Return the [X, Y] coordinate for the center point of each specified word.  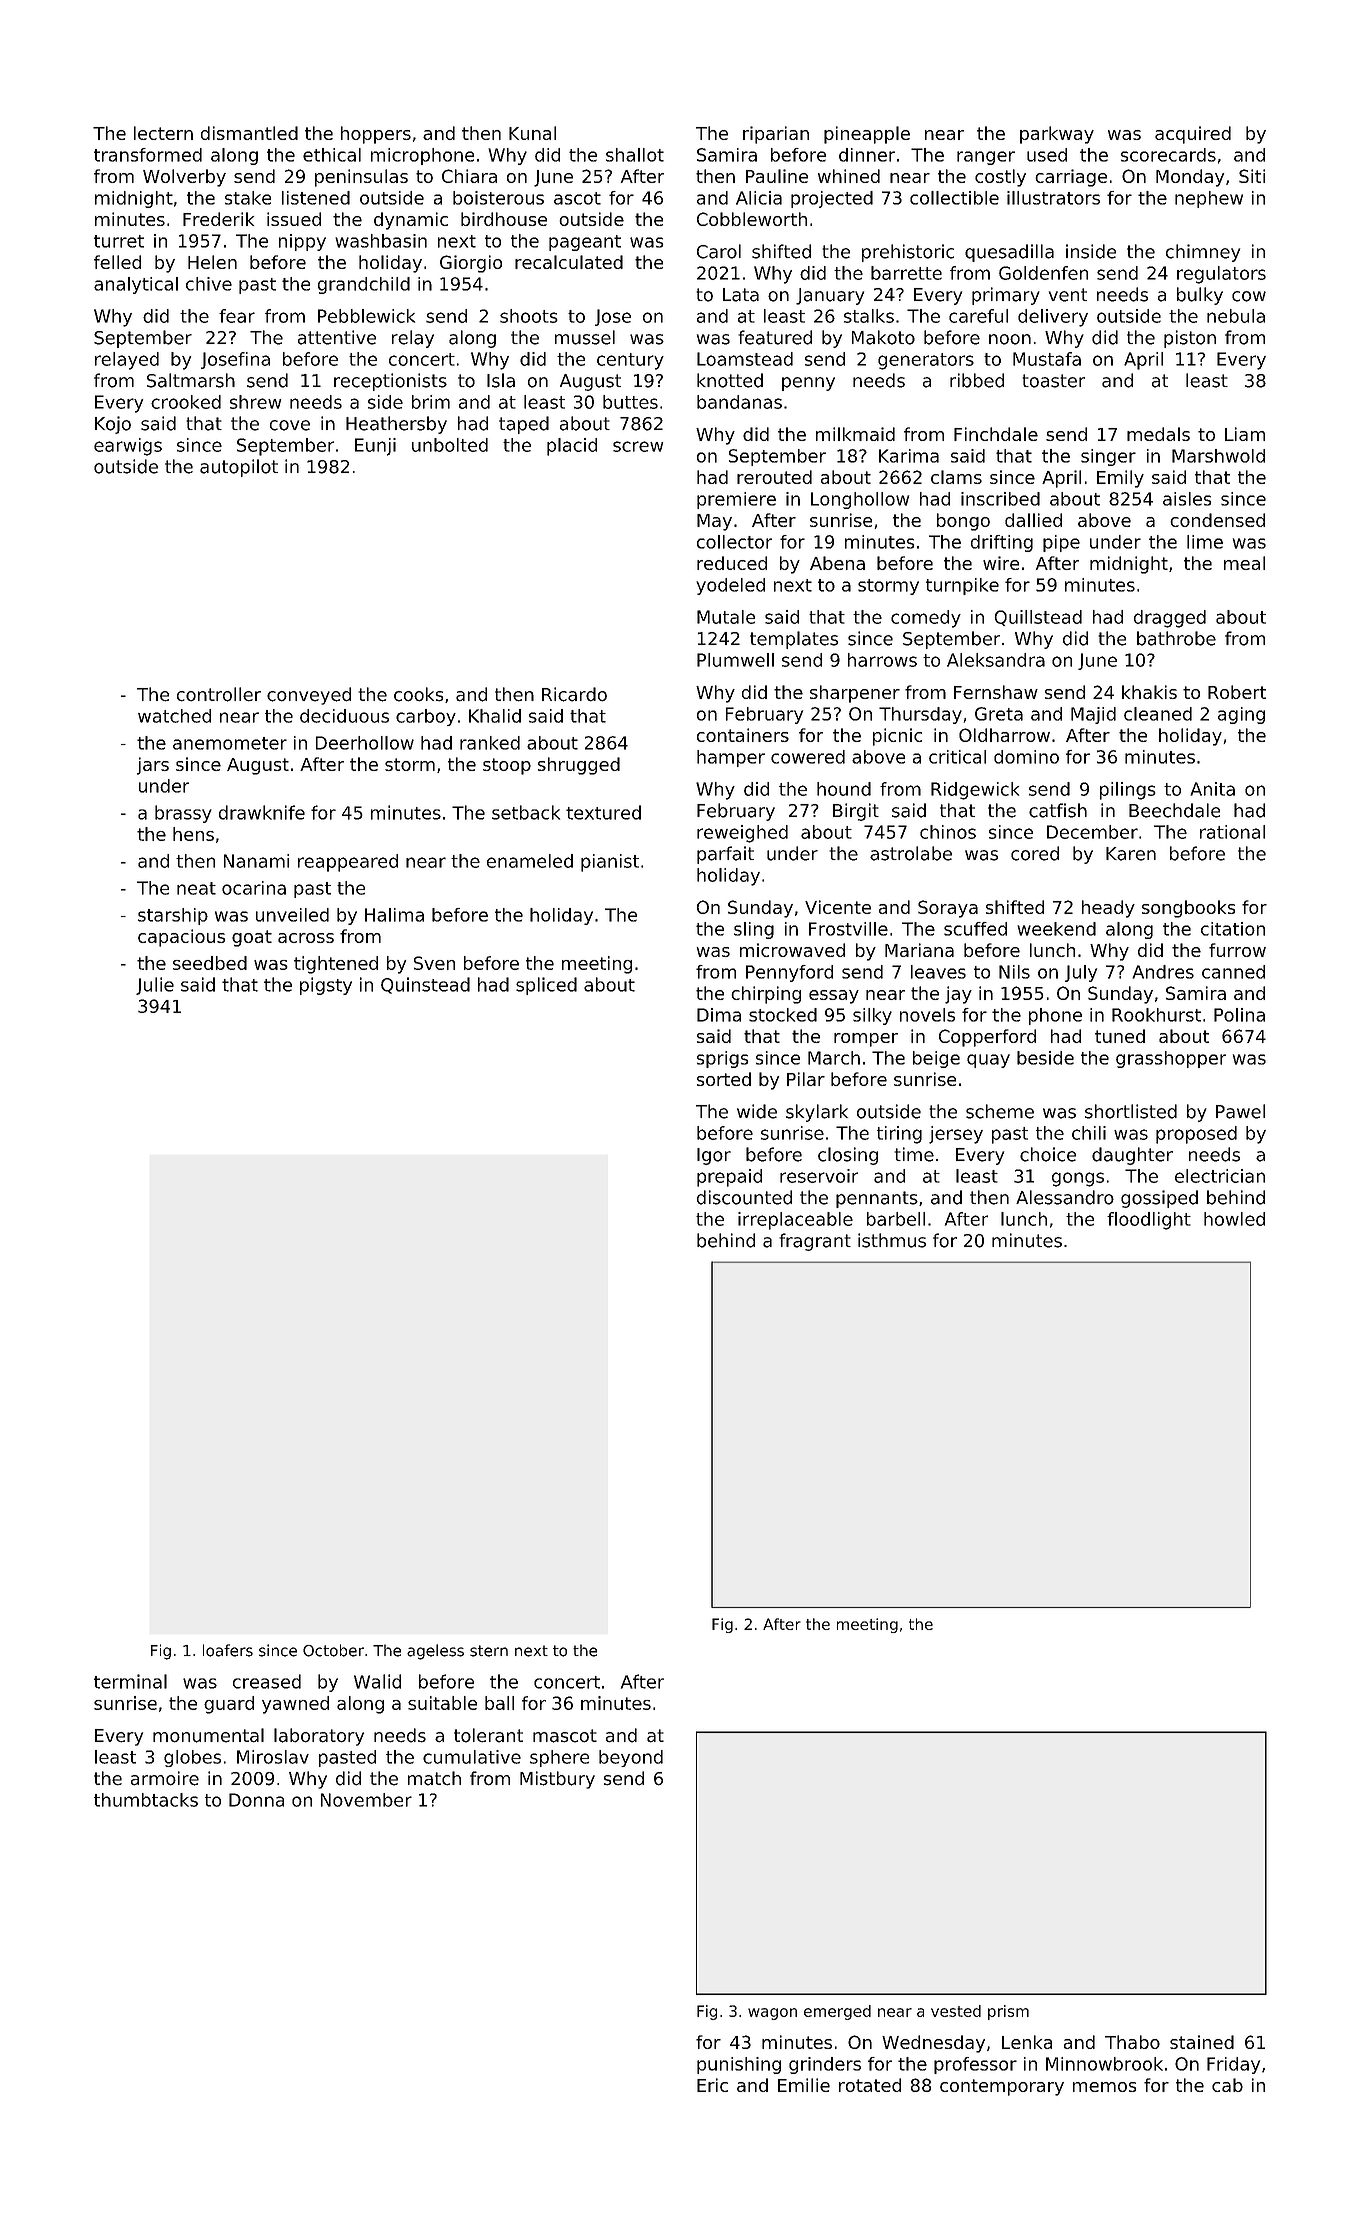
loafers [228, 1650]
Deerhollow [365, 743]
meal [1244, 563]
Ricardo [574, 694]
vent [1068, 295]
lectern [163, 133]
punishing [739, 2065]
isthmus [892, 1240]
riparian [776, 135]
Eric [712, 2085]
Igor [714, 1156]
